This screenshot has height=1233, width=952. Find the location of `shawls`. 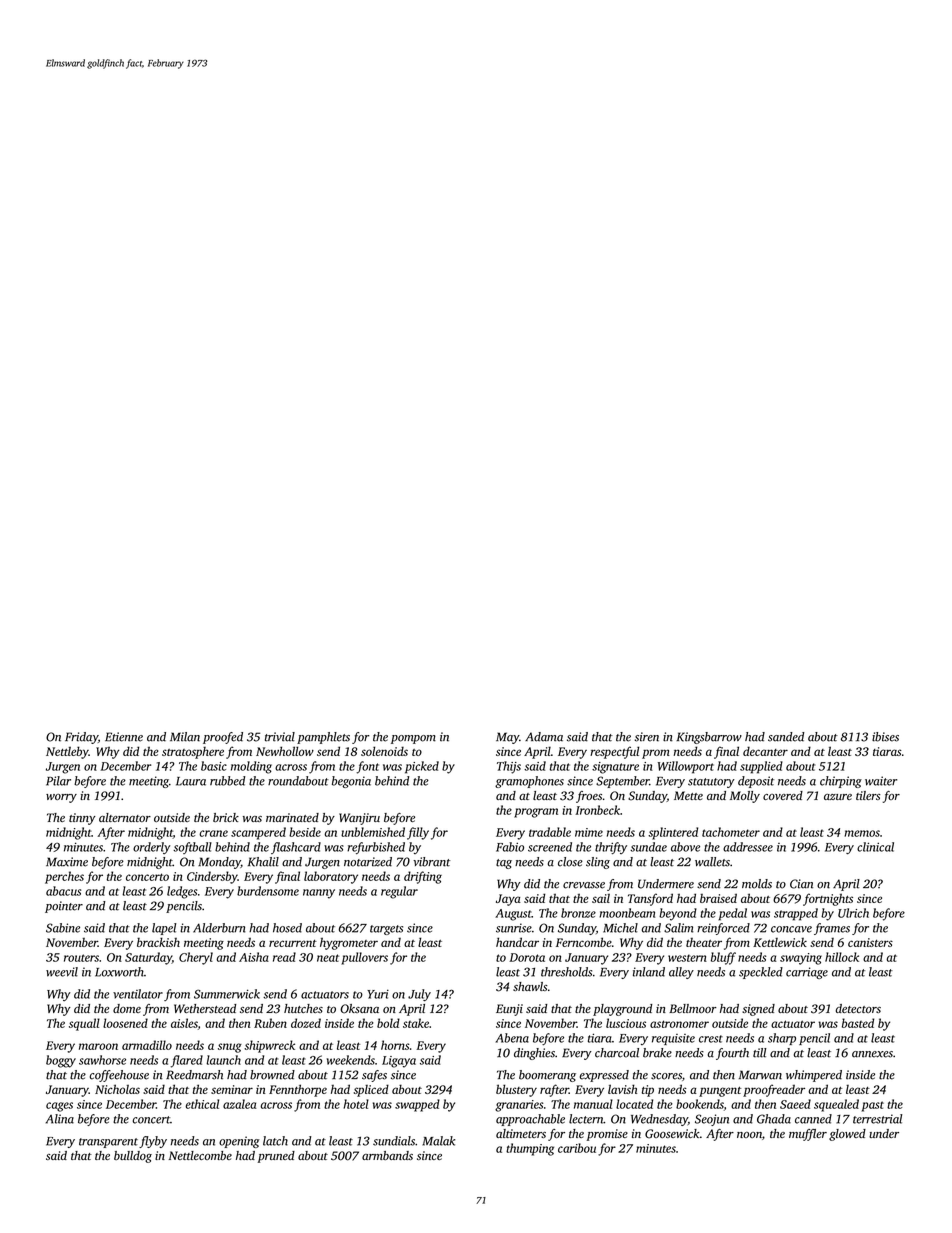

shawls is located at coordinates (530, 986).
